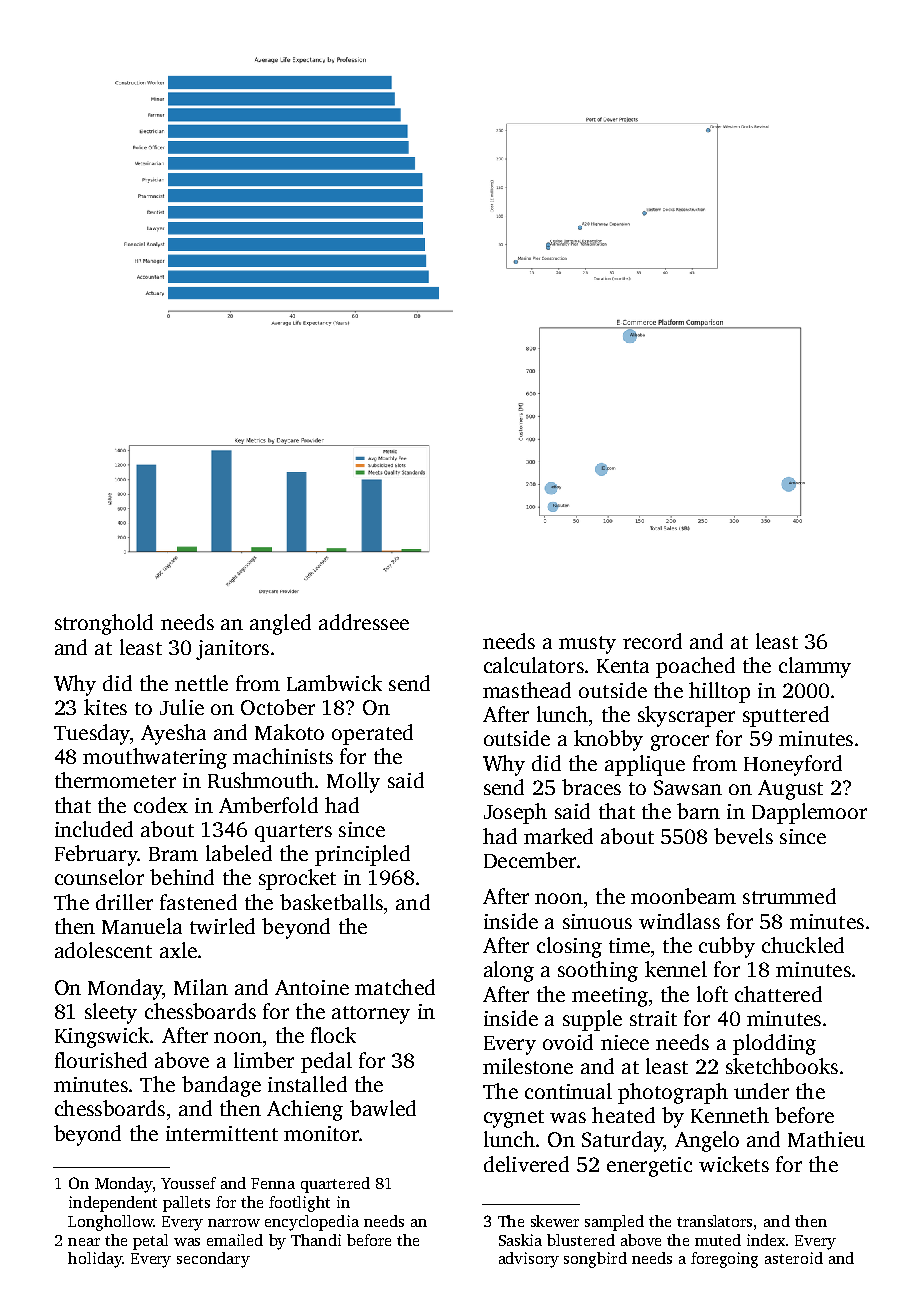 This screenshot has width=924, height=1314. I want to click on near, so click(84, 1242).
